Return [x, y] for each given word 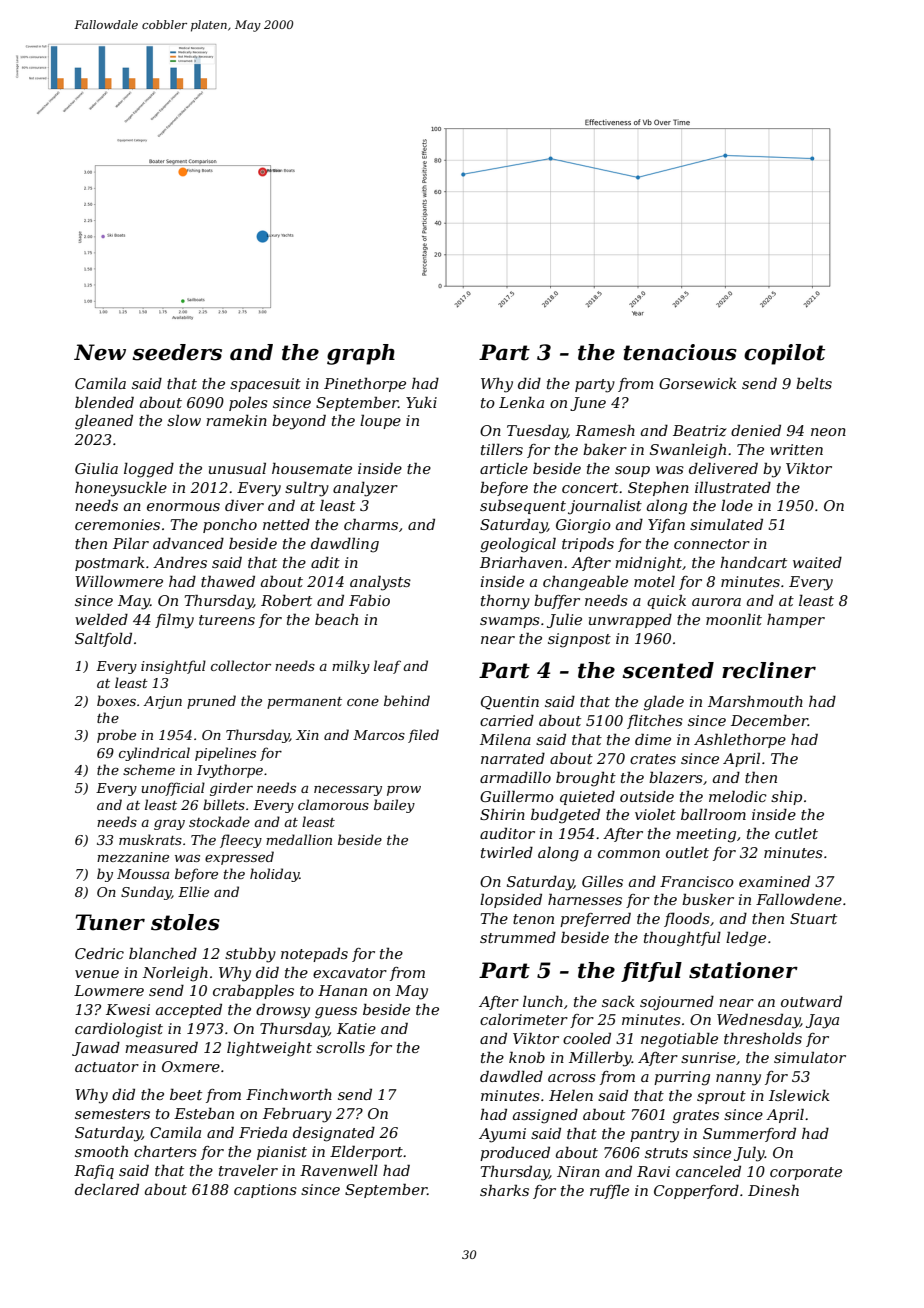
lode [737, 505]
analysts [380, 583]
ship [786, 798]
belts [814, 383]
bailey [394, 806]
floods [687, 919]
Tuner [110, 922]
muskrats [150, 839]
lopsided [511, 901]
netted [286, 524]
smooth [101, 1151]
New [100, 352]
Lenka [521, 402]
